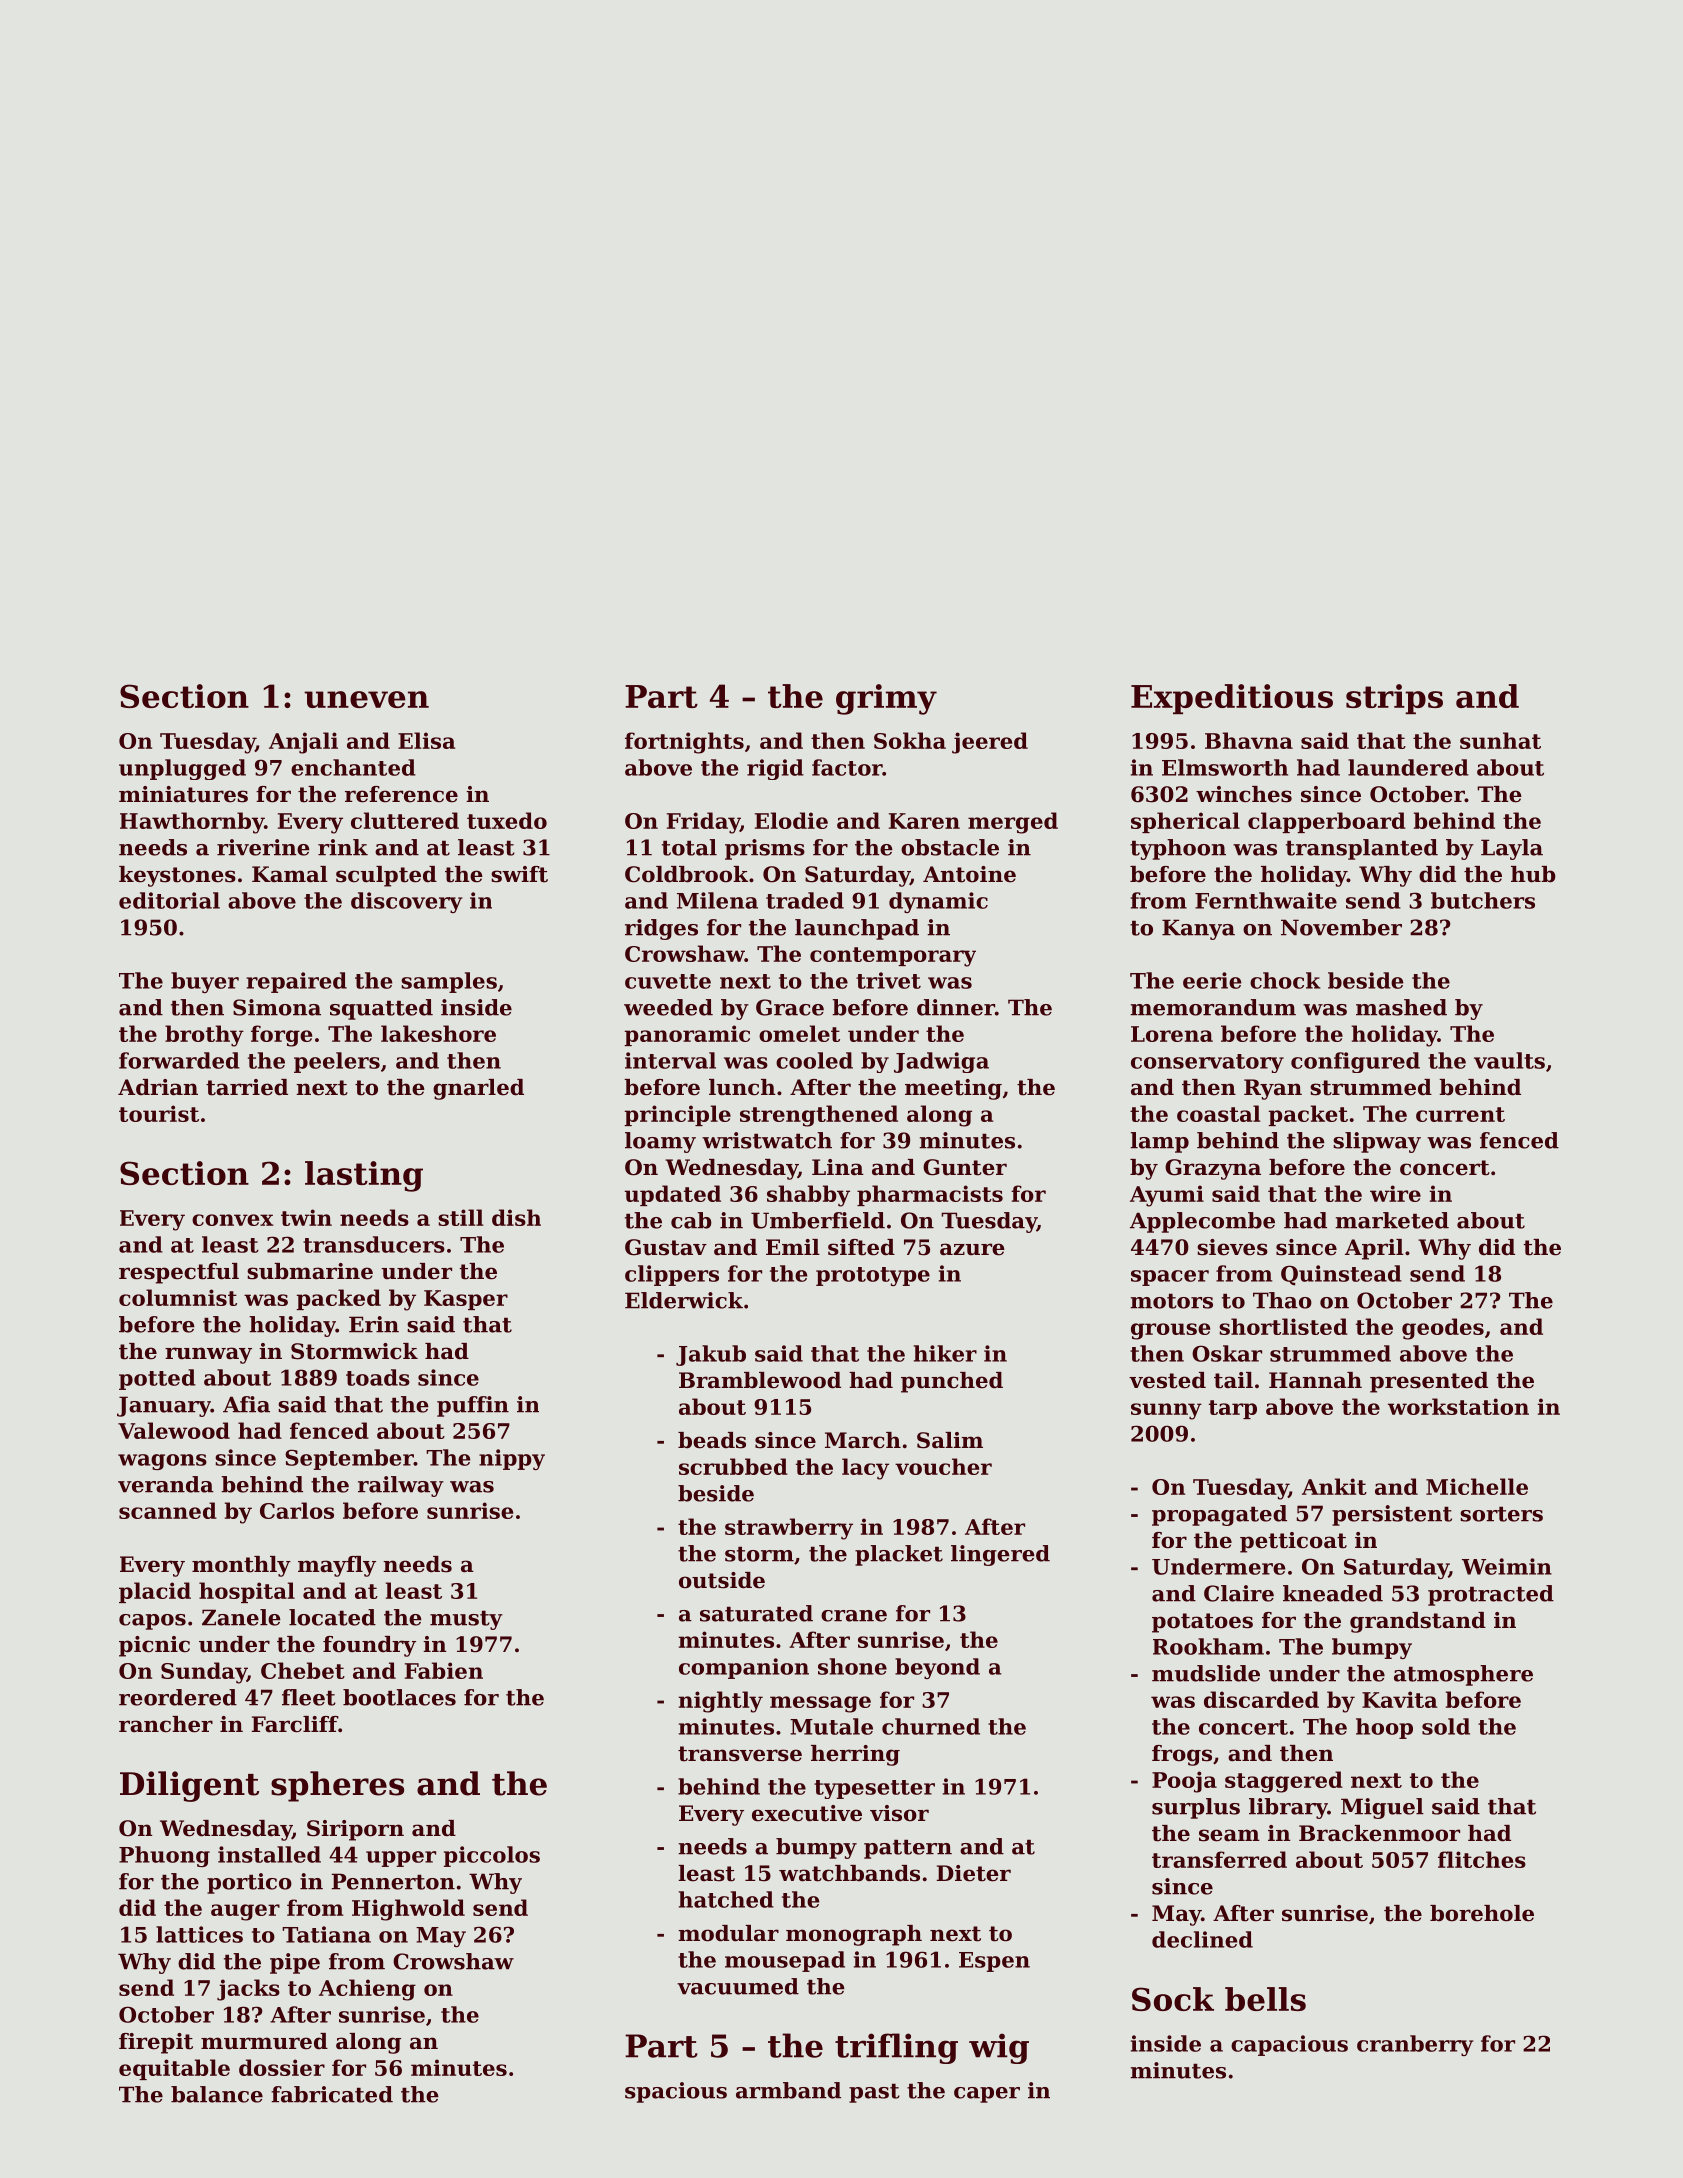 The height and width of the page is (2178, 1683). Describe the element at coordinates (332, 2094) in the page. I see `fabricated` at that location.
